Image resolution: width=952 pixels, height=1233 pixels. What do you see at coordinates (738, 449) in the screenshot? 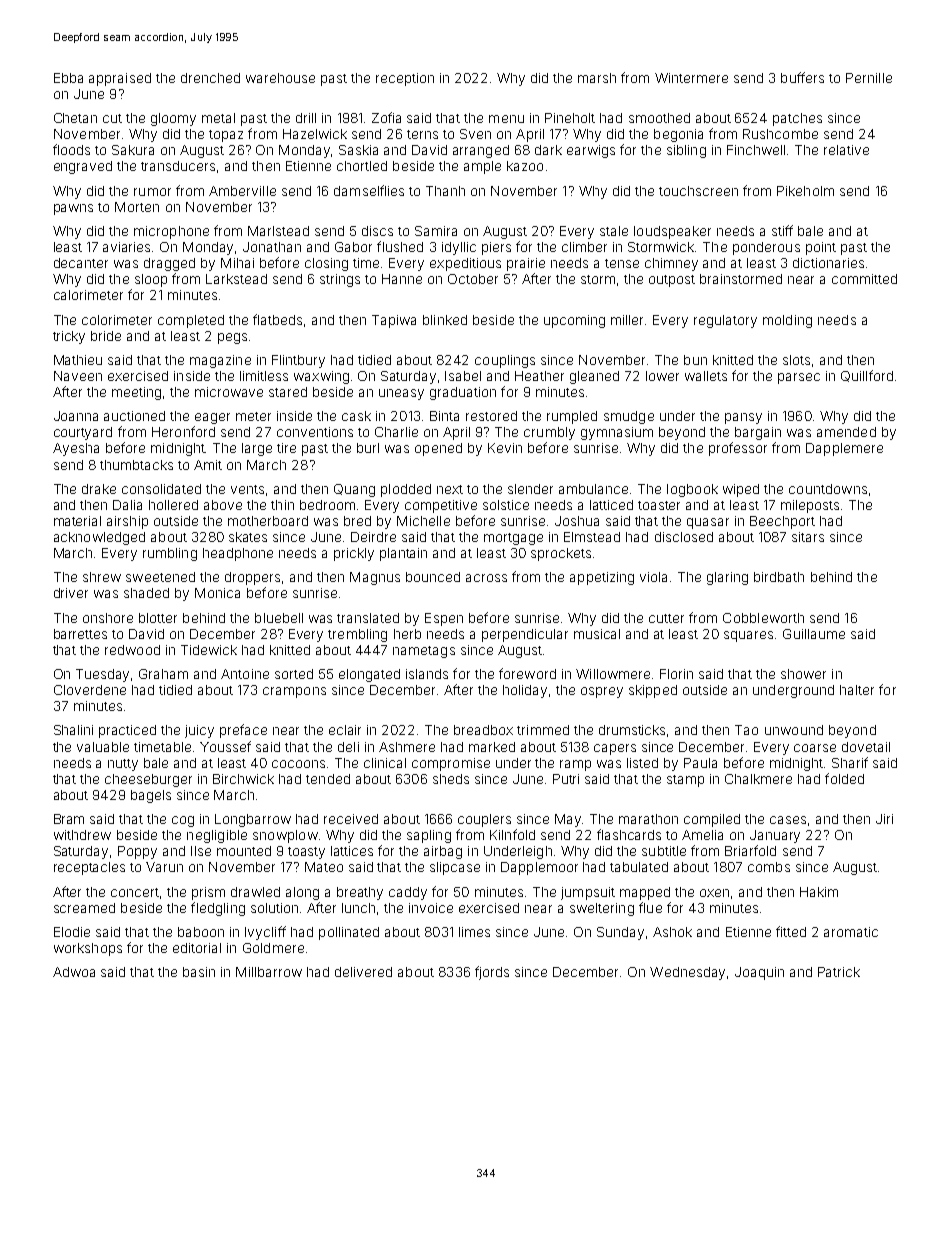
I see `professor` at bounding box center [738, 449].
